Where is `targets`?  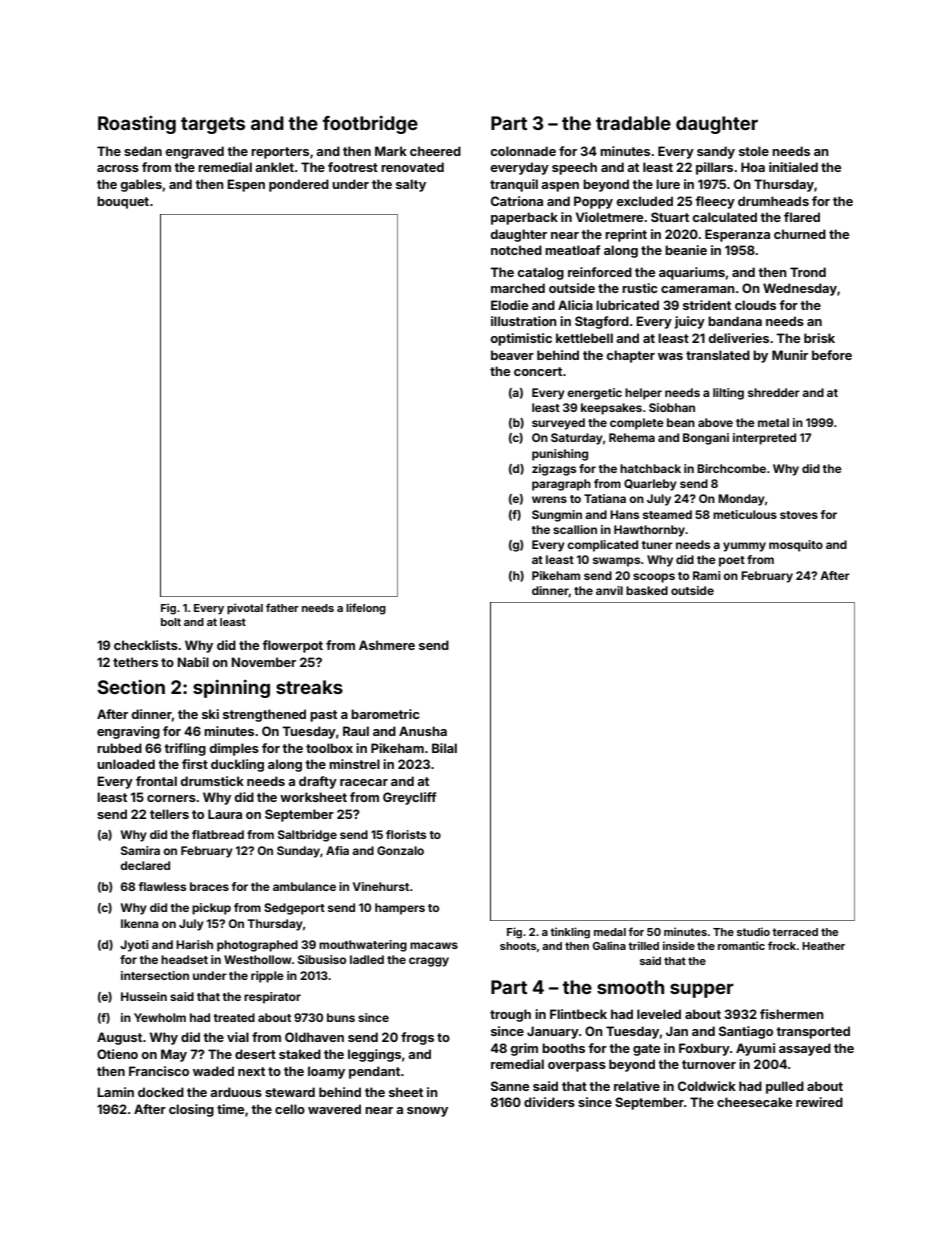
targets is located at coordinates (213, 125).
